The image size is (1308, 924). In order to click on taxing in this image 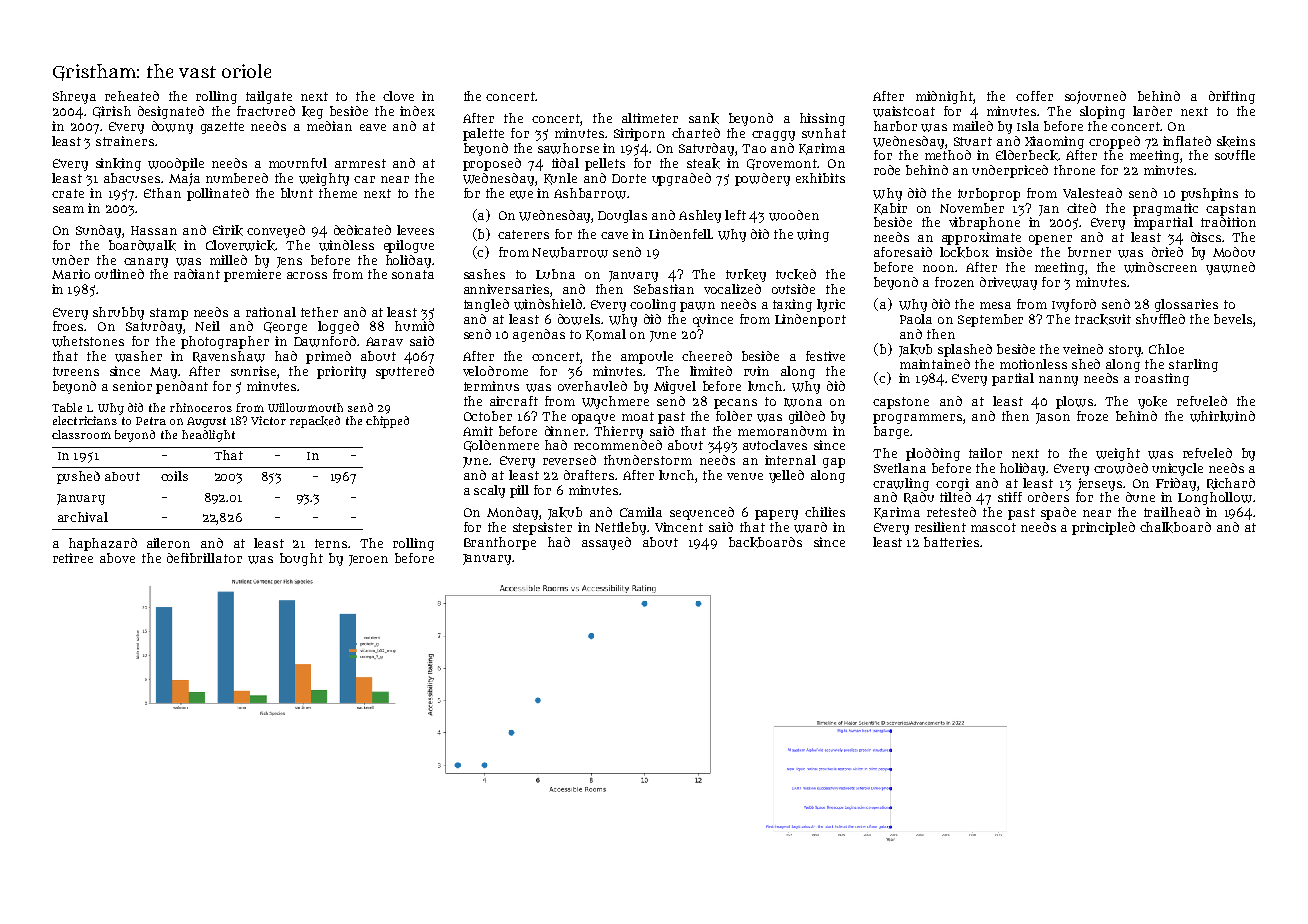, I will do `click(792, 305)`.
